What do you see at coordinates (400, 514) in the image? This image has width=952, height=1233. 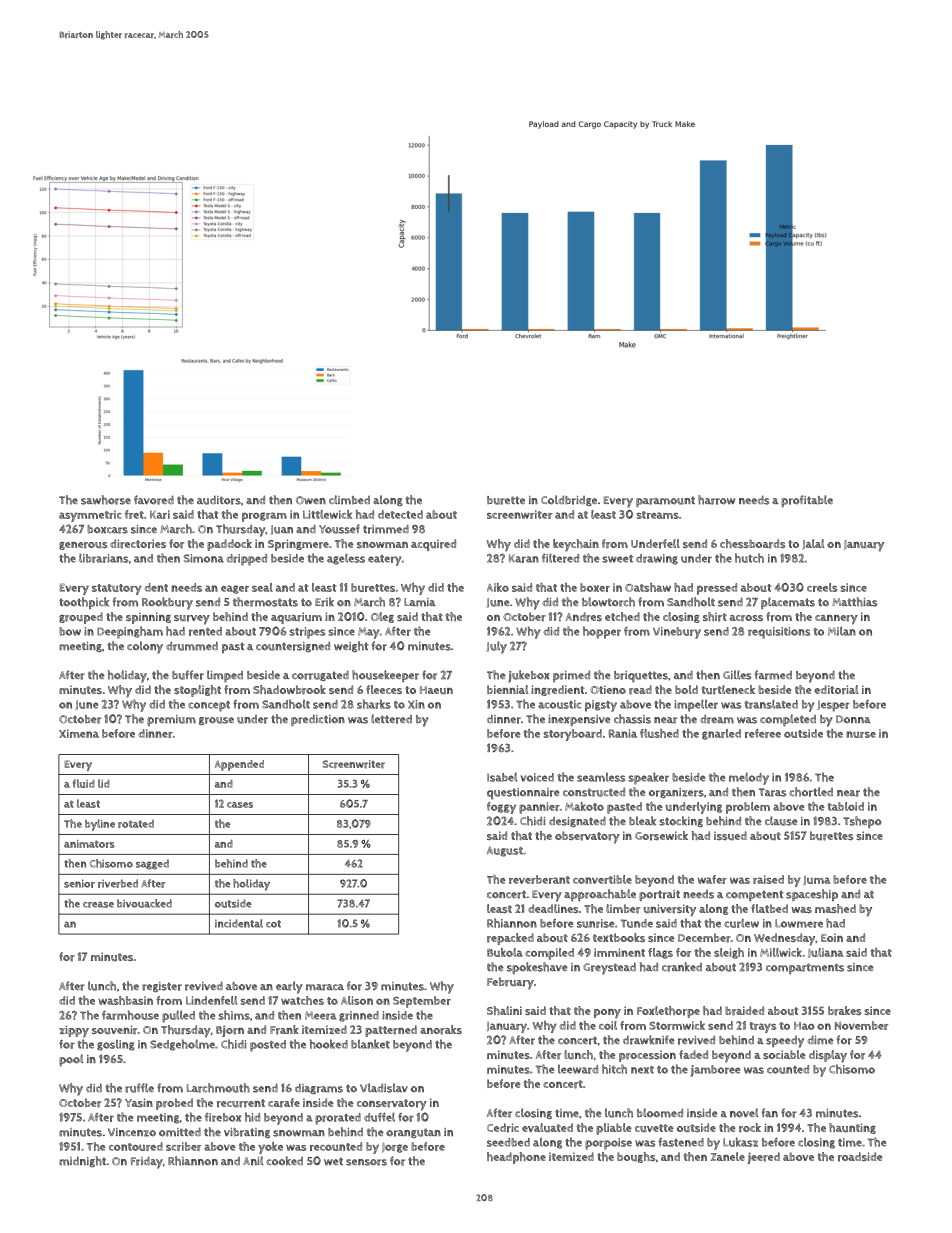 I see `detected` at bounding box center [400, 514].
